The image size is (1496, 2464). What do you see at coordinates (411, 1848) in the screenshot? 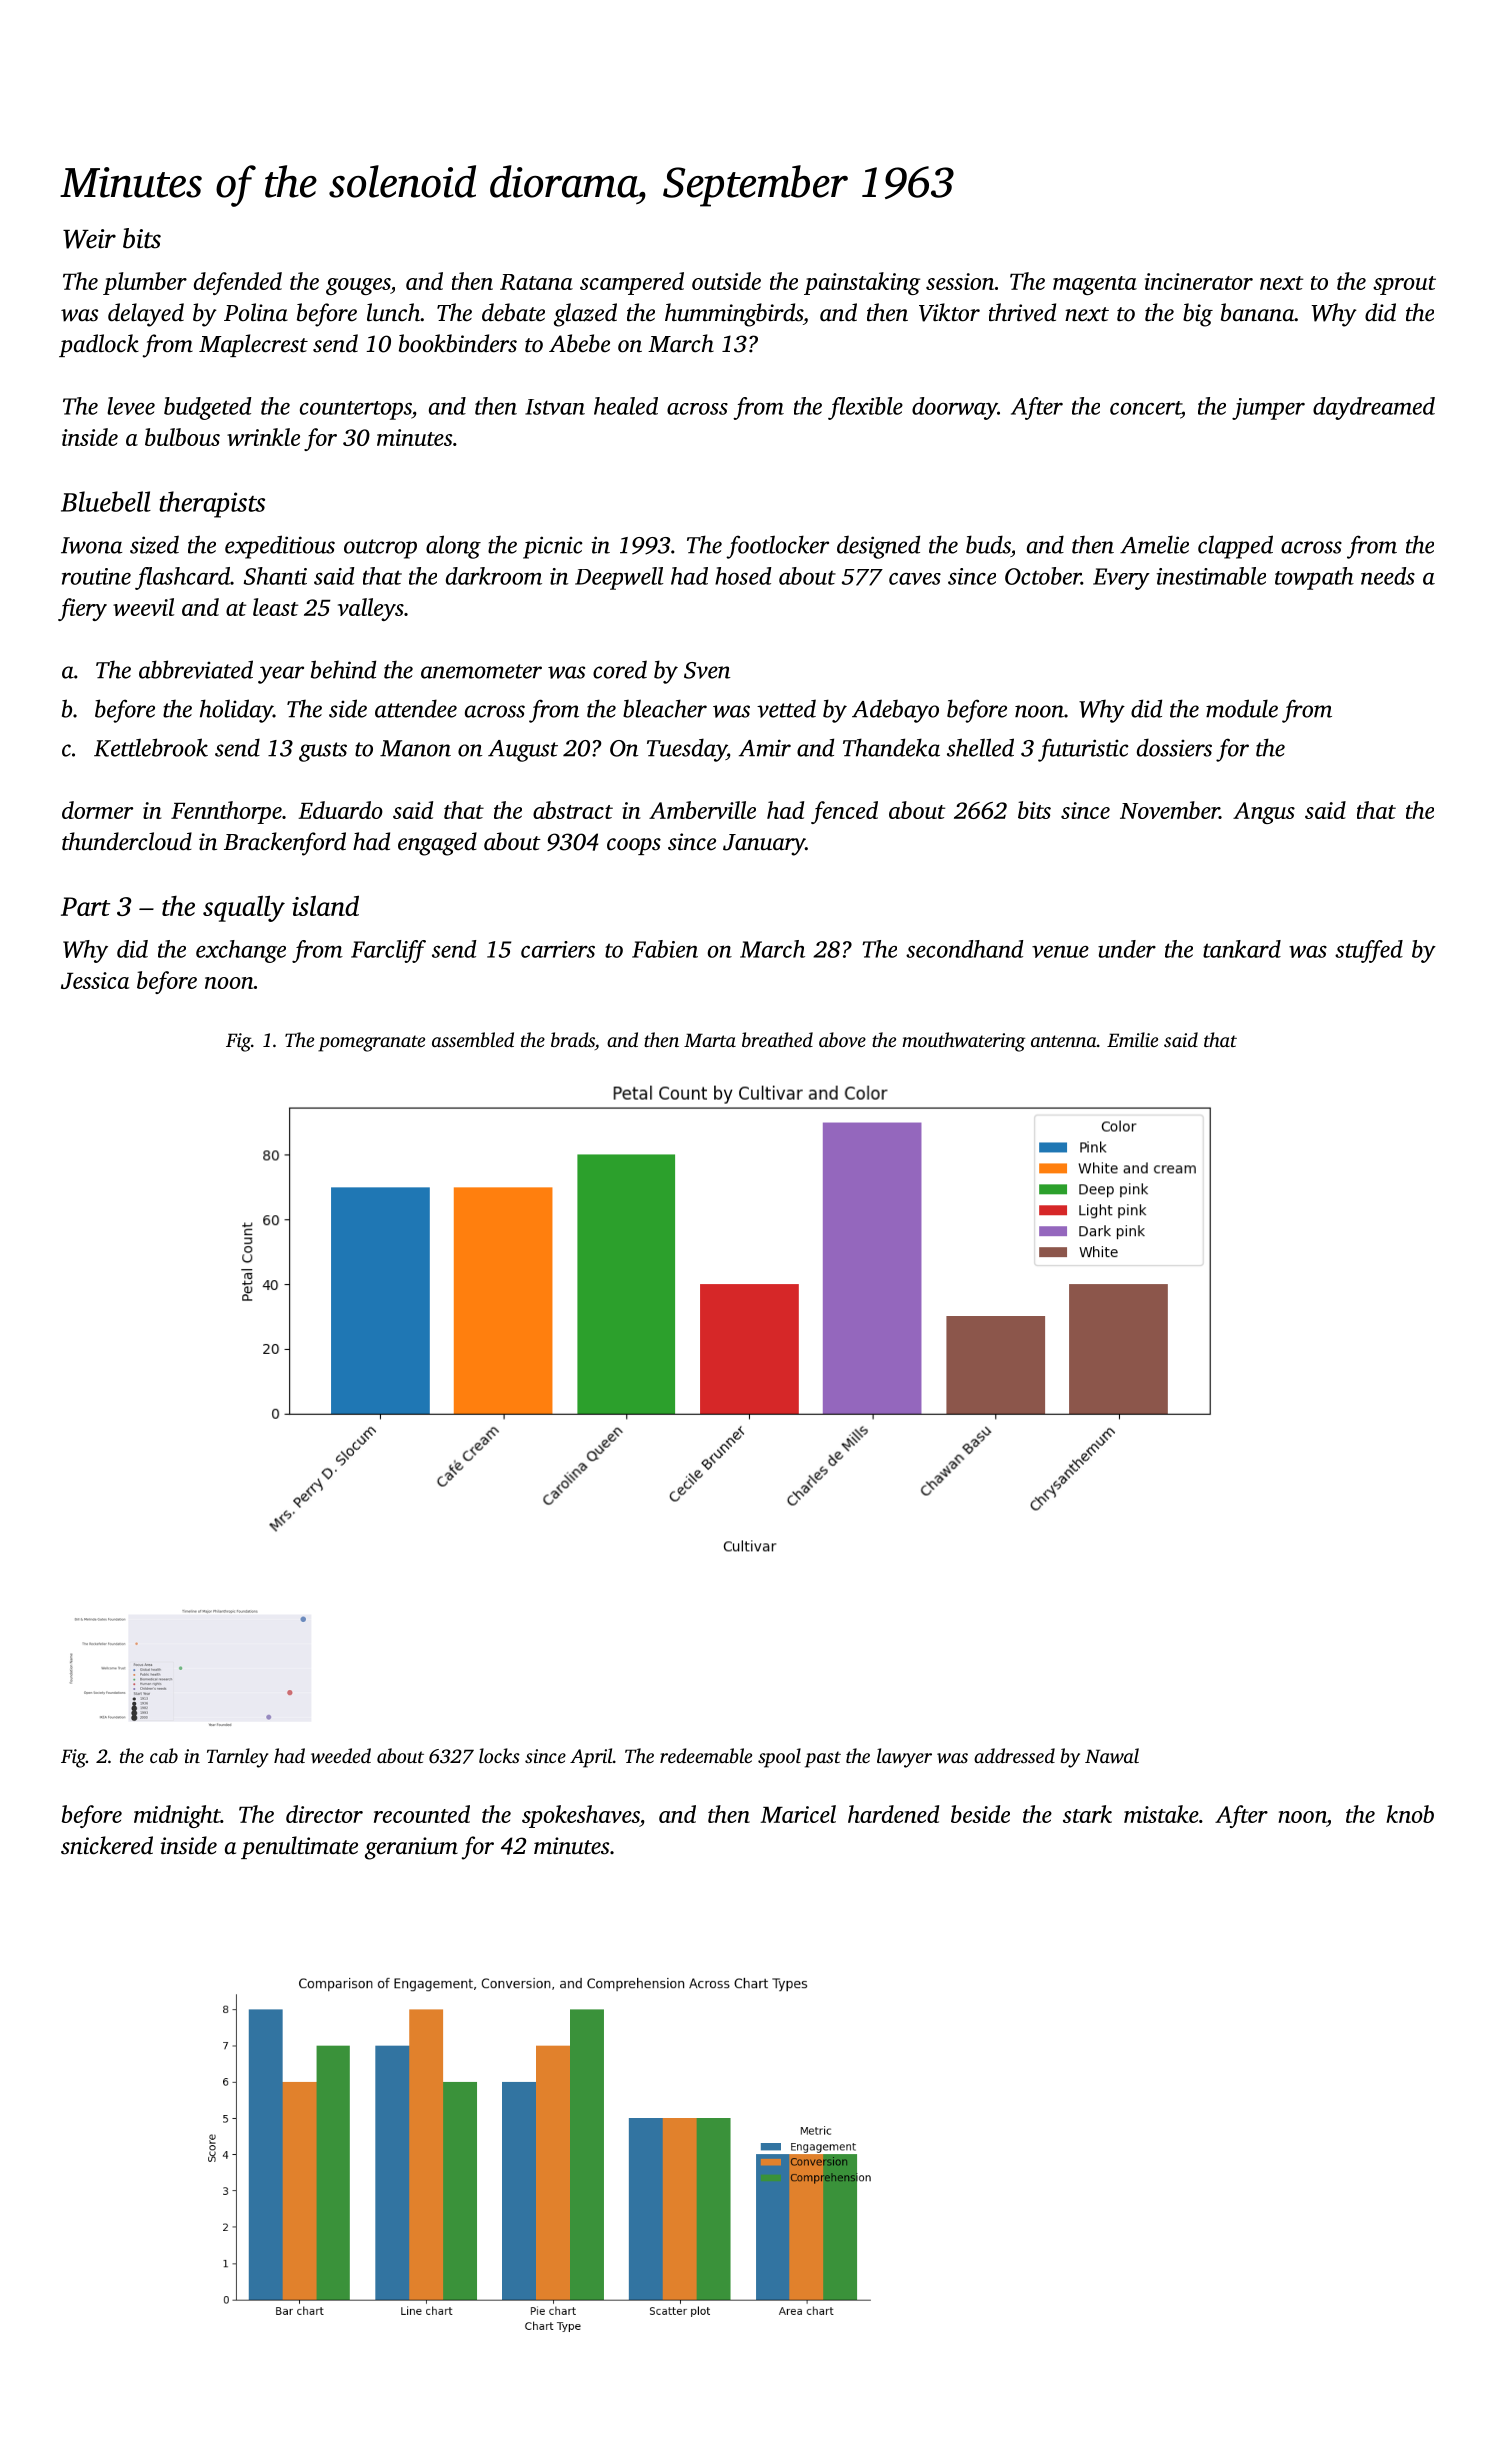
I see `geranium` at bounding box center [411, 1848].
